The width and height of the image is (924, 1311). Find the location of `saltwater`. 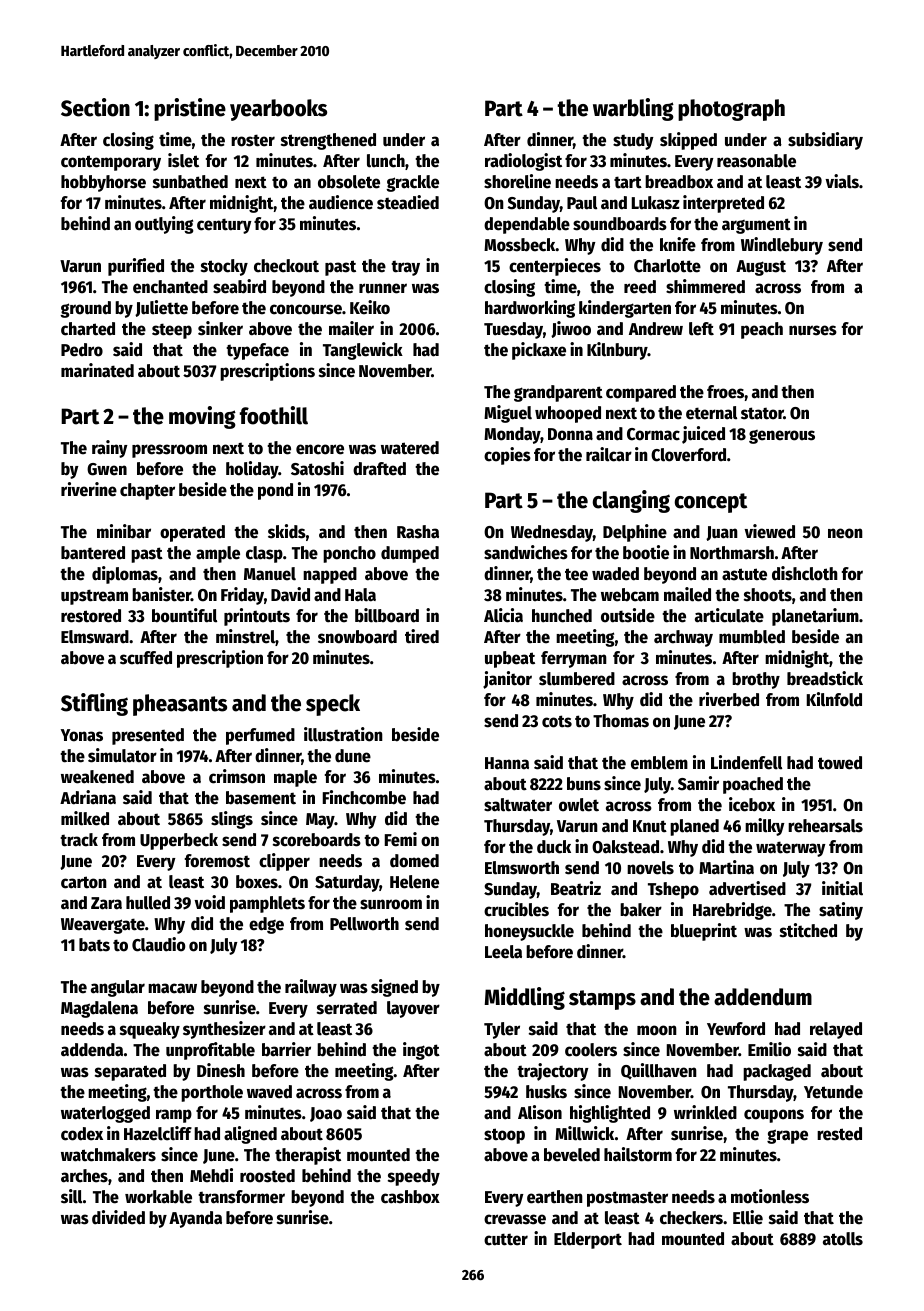

saltwater is located at coordinates (518, 805).
